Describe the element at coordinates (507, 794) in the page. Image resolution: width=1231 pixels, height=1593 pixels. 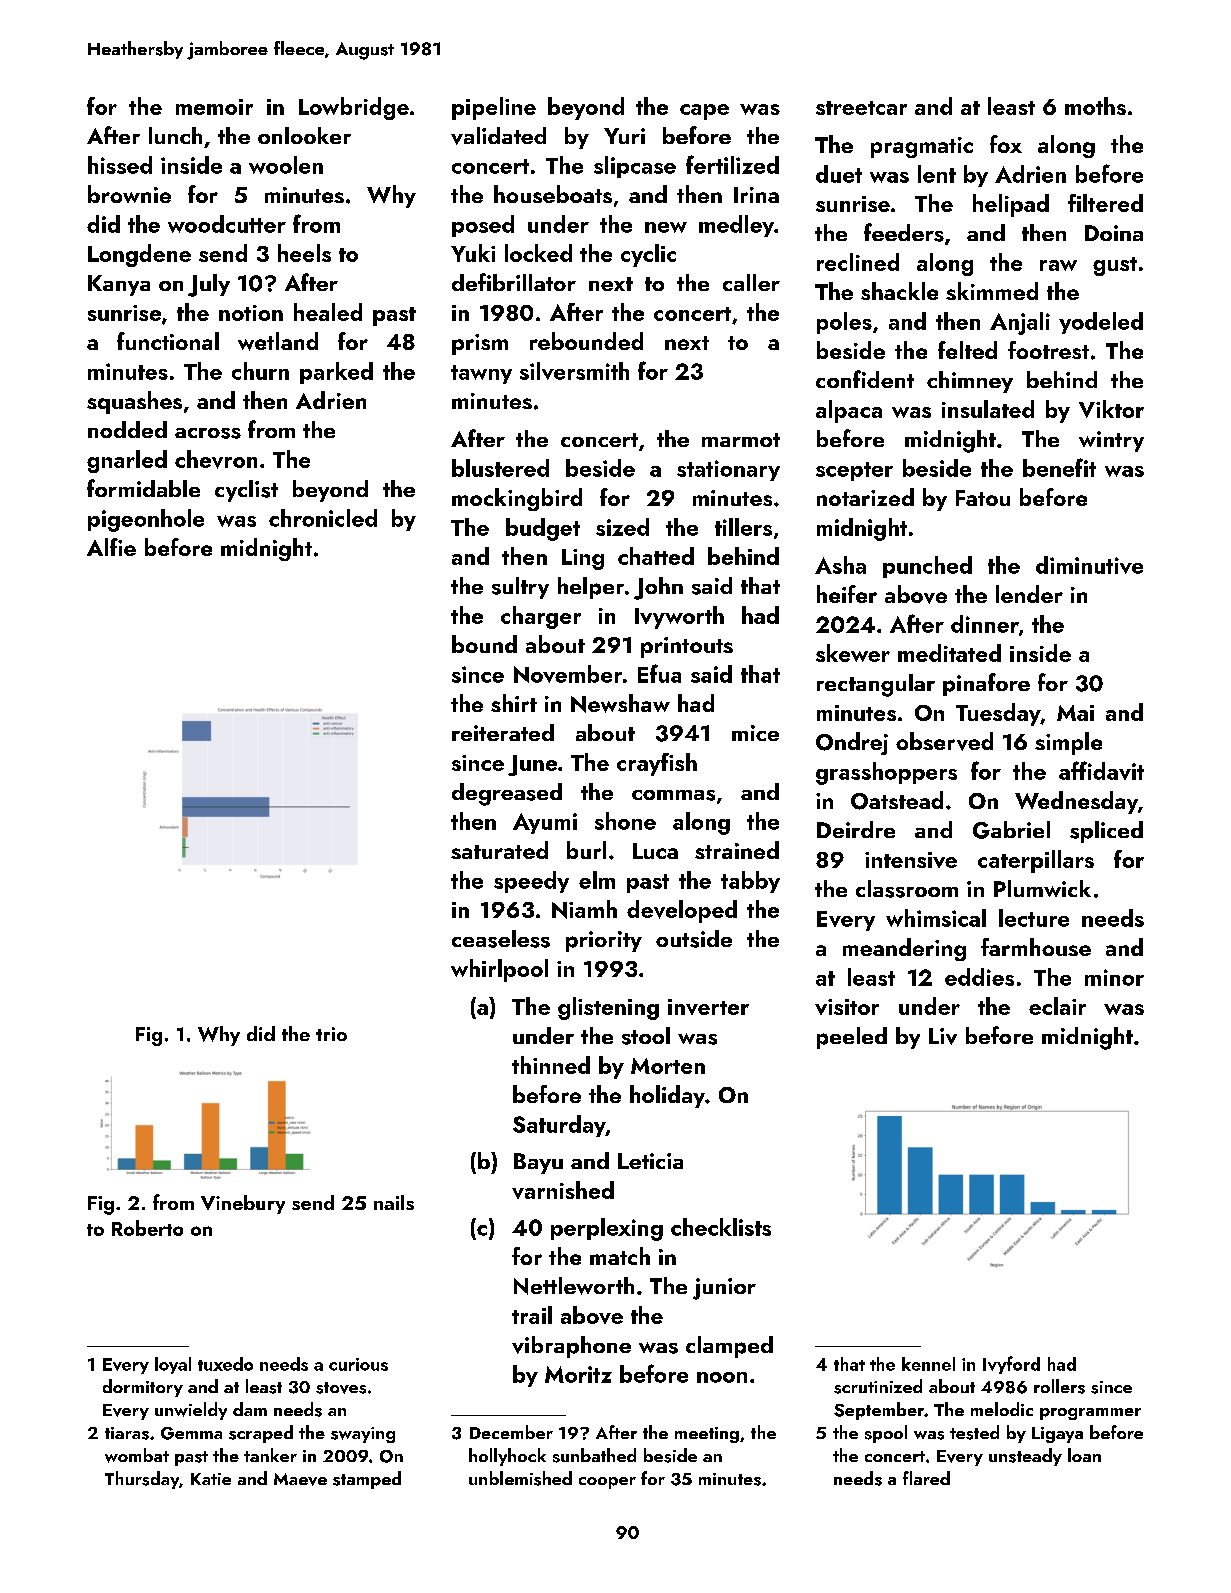
I see `degreased` at that location.
